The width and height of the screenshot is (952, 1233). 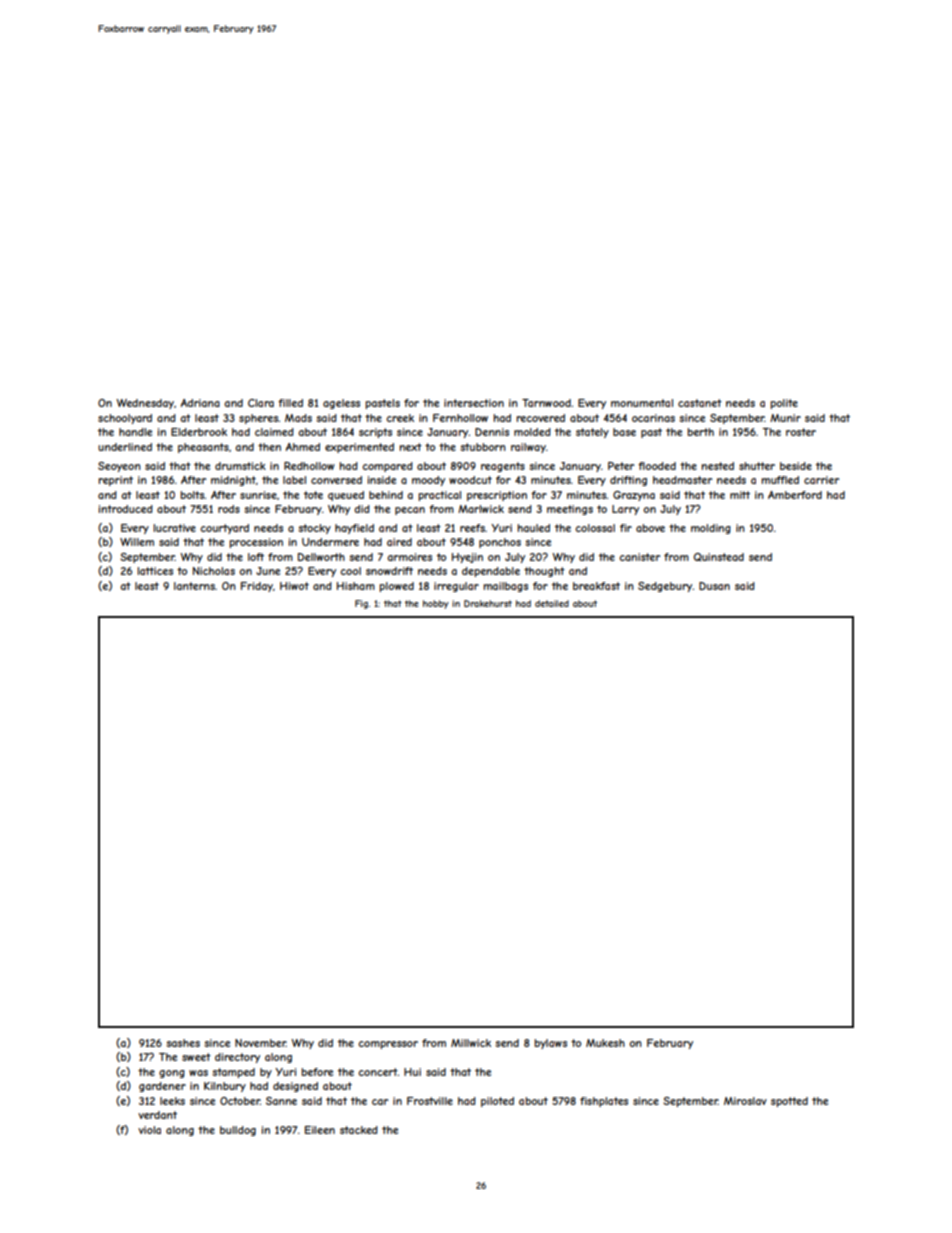 What do you see at coordinates (200, 403) in the screenshot?
I see `Adriana` at bounding box center [200, 403].
